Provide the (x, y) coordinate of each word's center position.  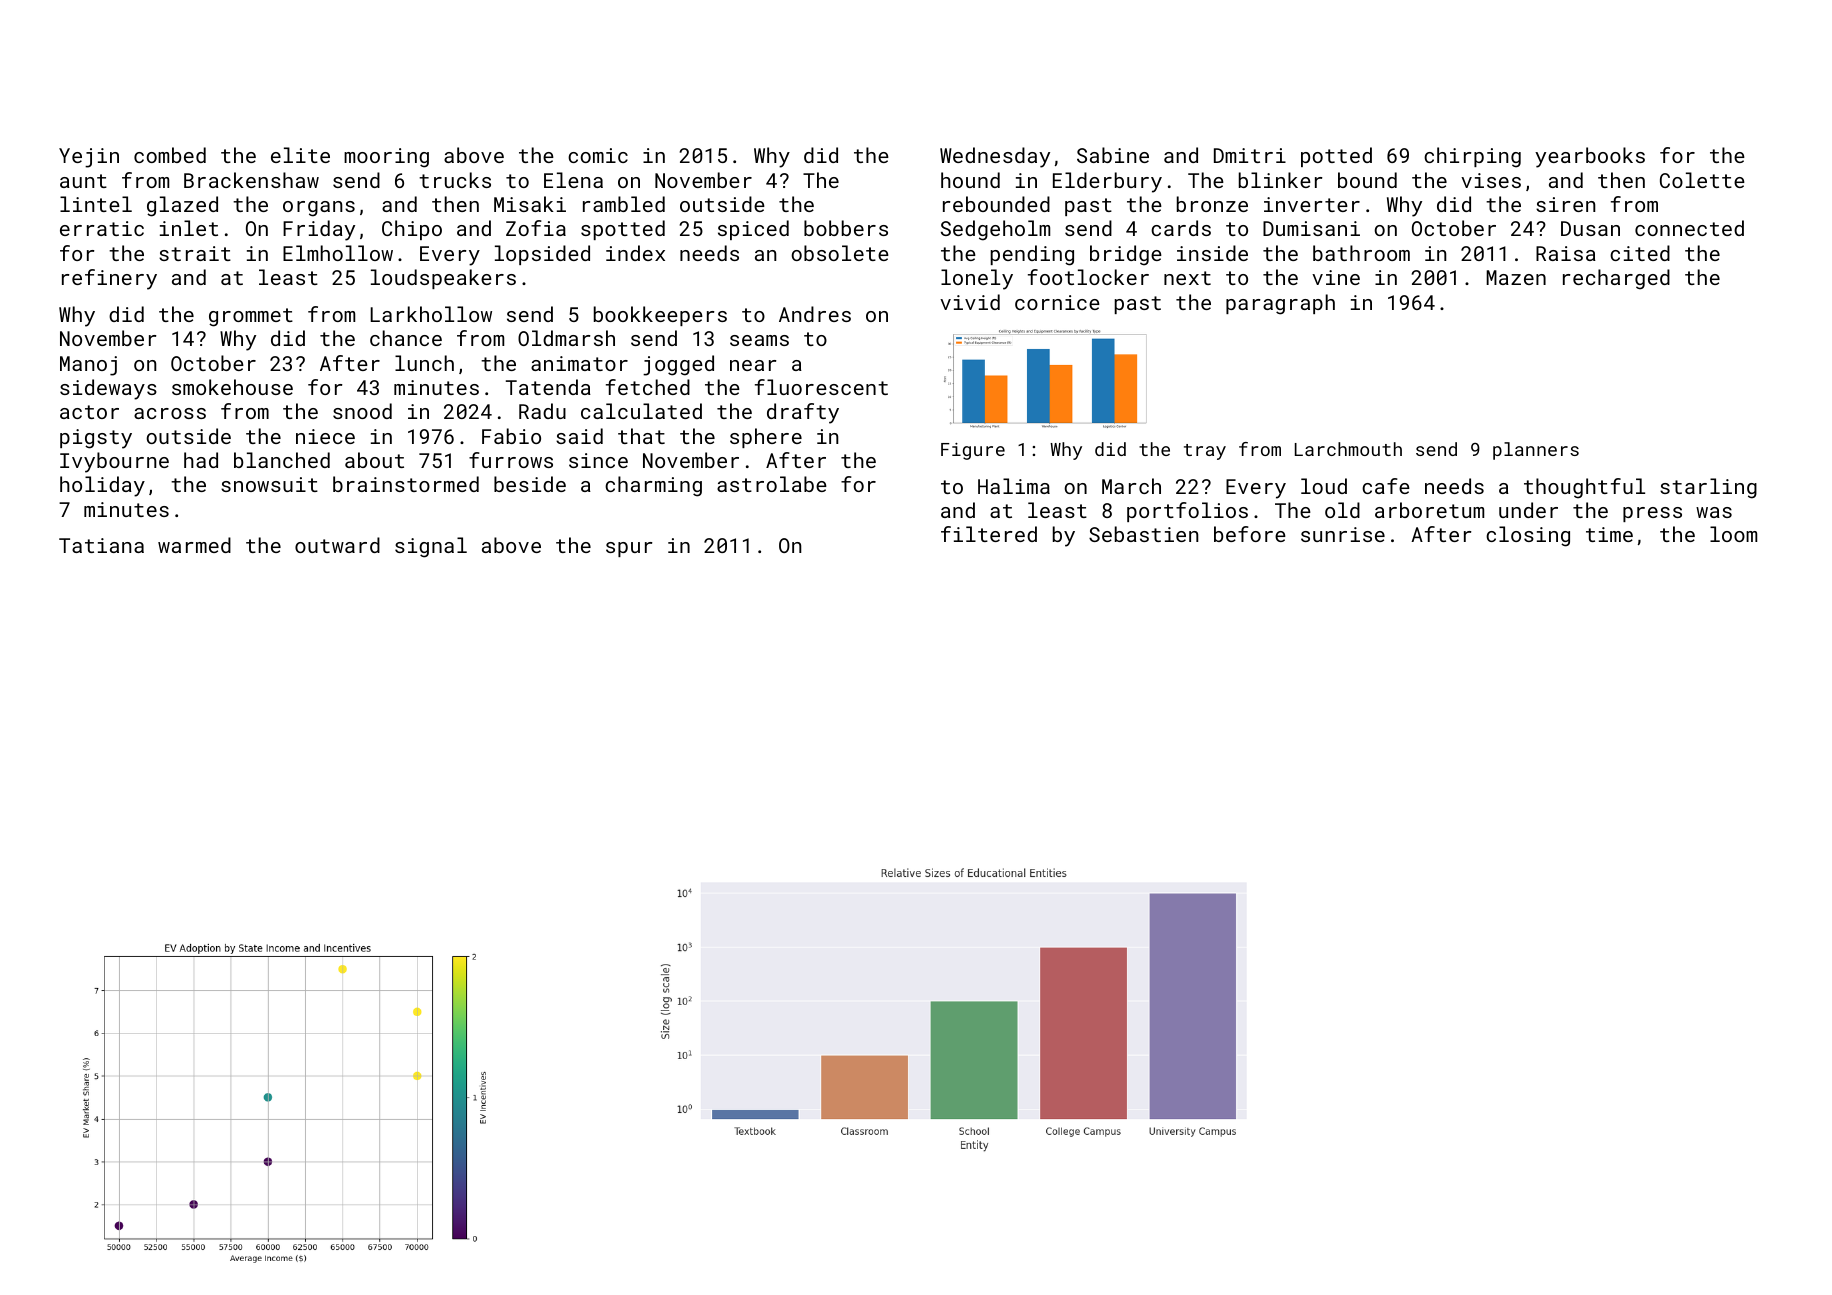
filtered (989, 534)
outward (337, 545)
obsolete (840, 253)
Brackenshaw (251, 180)
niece (325, 436)
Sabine (1113, 155)
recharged (1616, 279)
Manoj (88, 366)
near (753, 365)
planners (1536, 451)
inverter (1312, 204)
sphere (766, 438)
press (1652, 514)
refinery (109, 279)
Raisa (1566, 253)
